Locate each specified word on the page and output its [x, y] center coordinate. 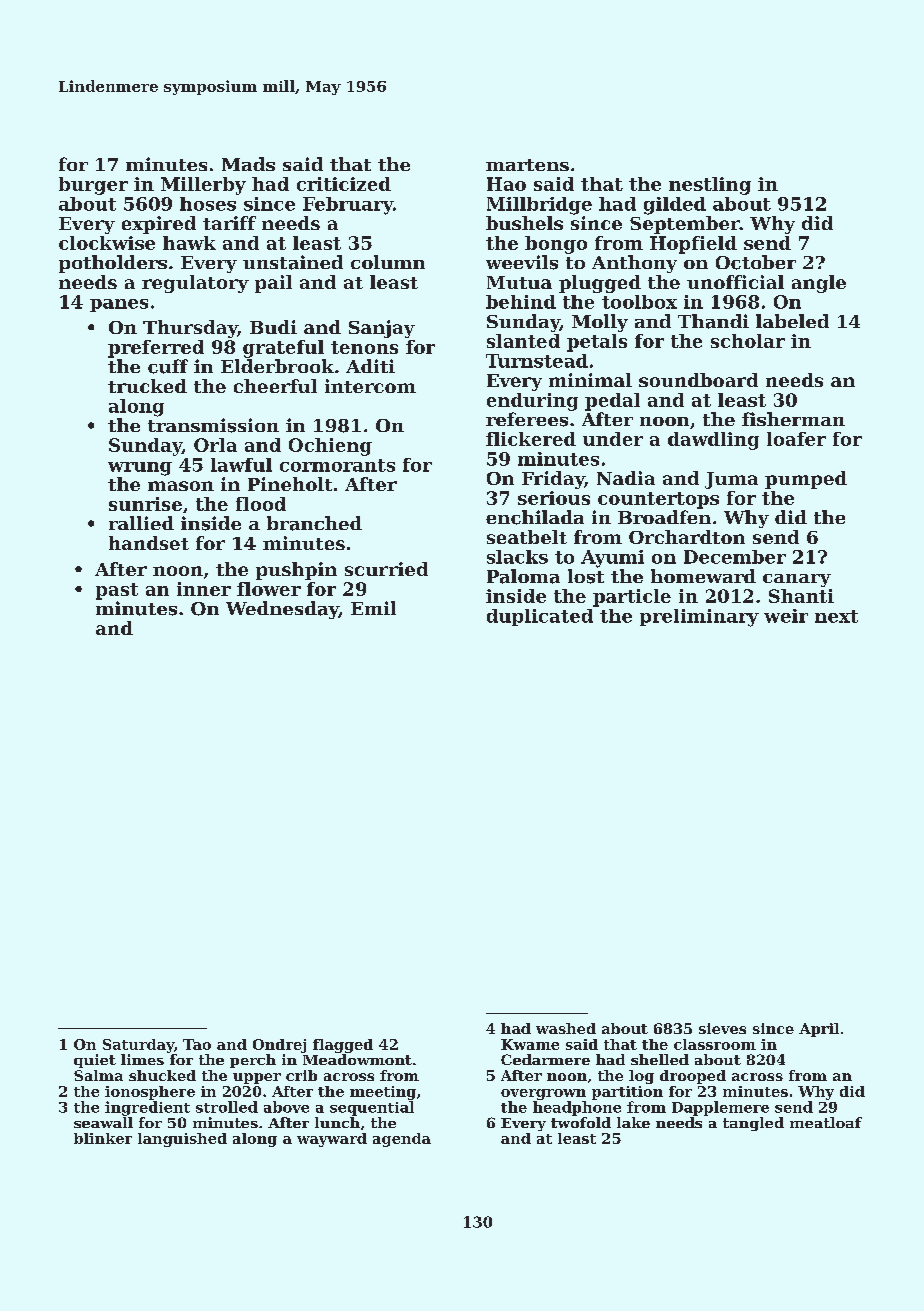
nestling [710, 186]
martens [527, 165]
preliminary [699, 618]
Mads [248, 164]
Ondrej [279, 1046]
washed [566, 1028]
